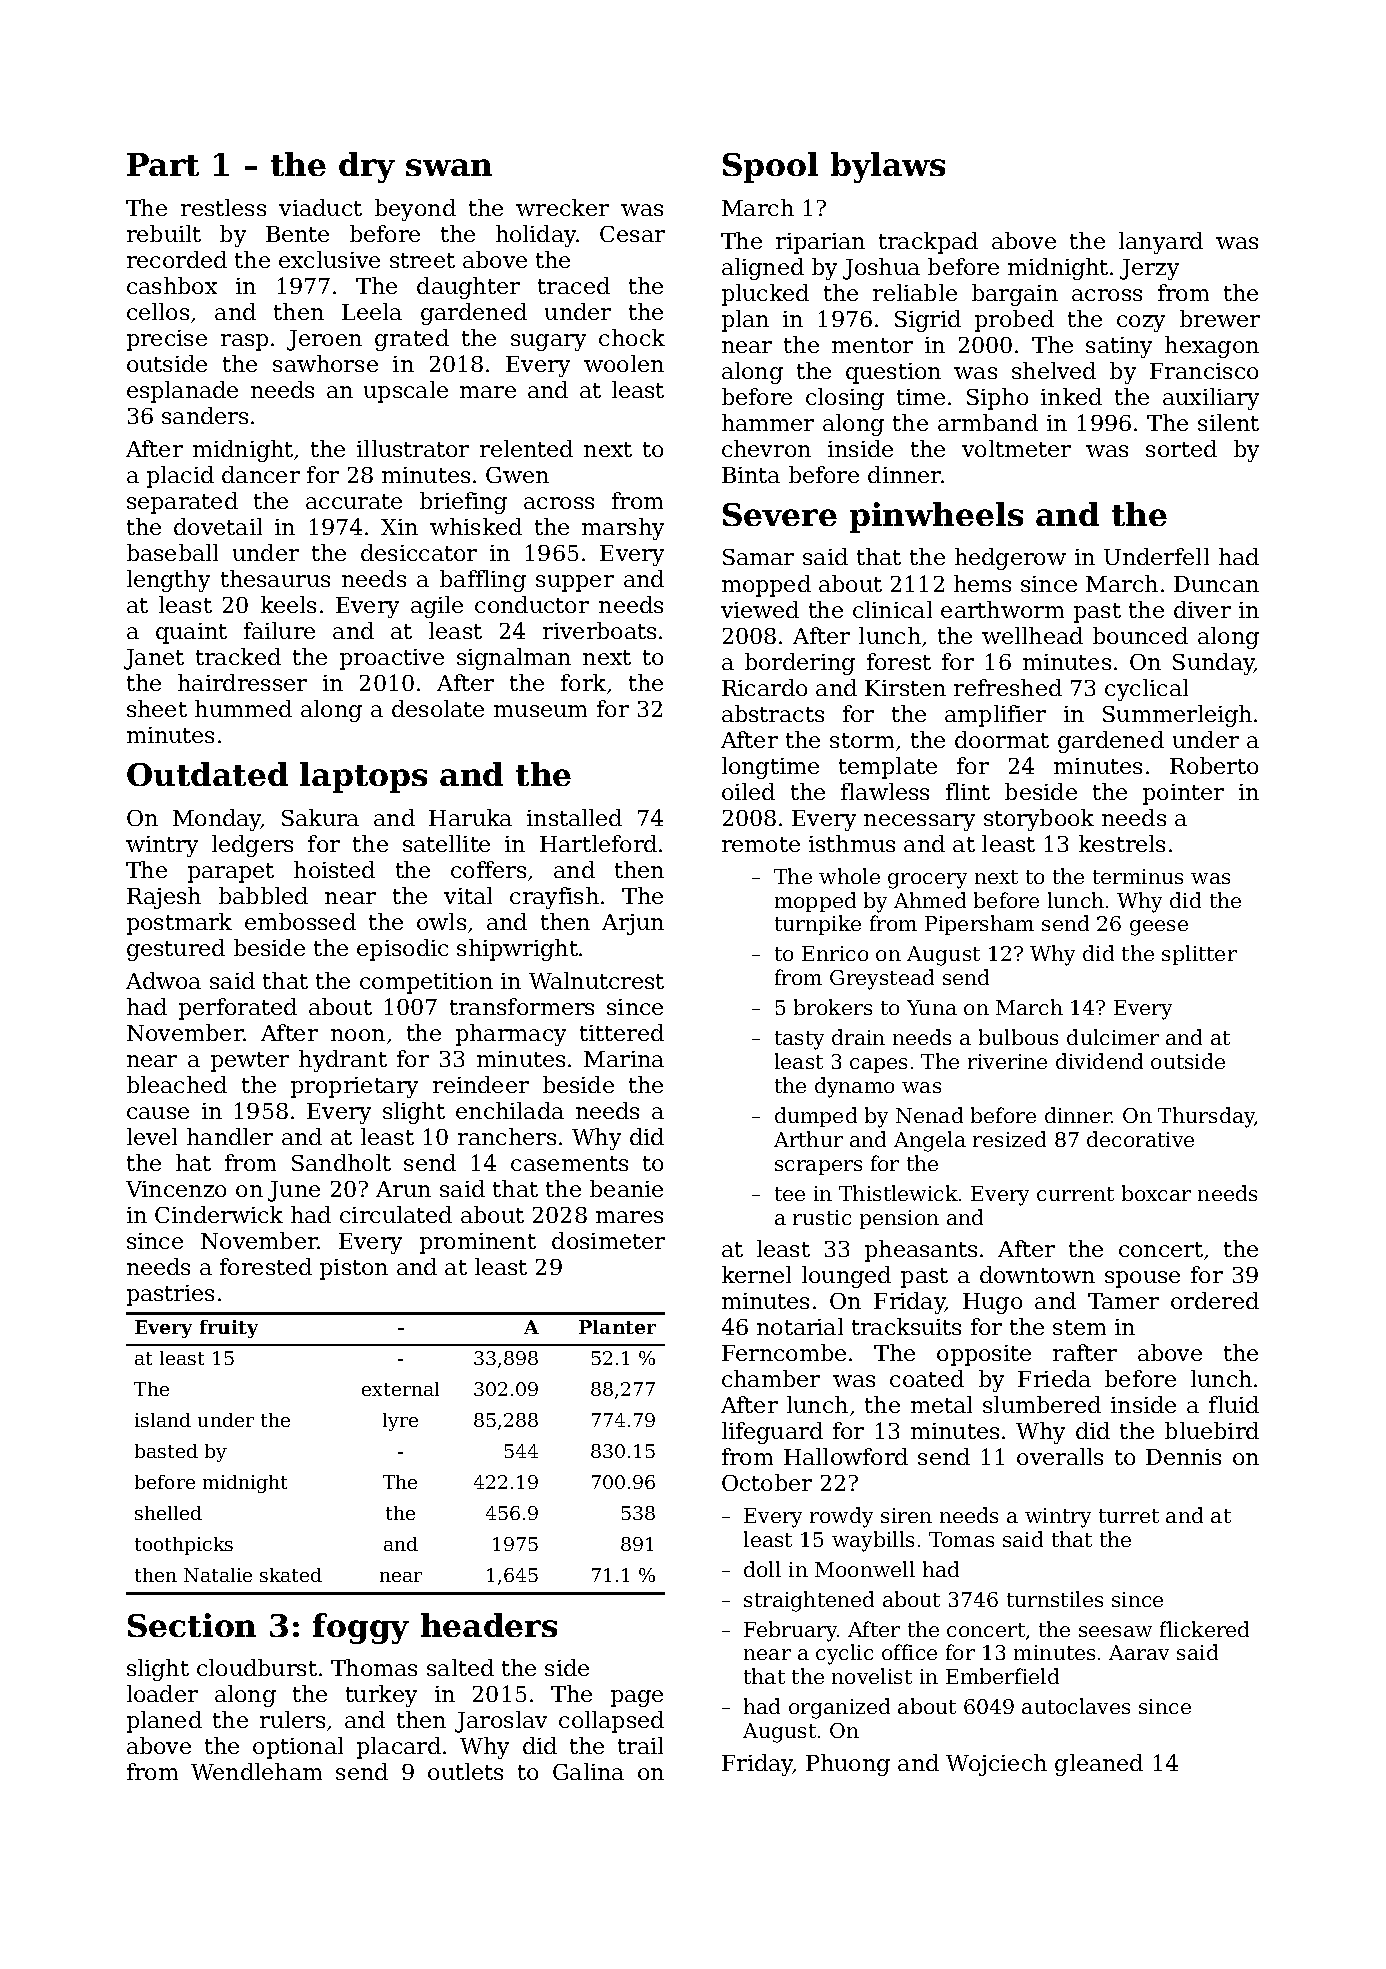 The width and height of the screenshot is (1386, 1969). What do you see at coordinates (476, 526) in the screenshot?
I see `whisked` at bounding box center [476, 526].
